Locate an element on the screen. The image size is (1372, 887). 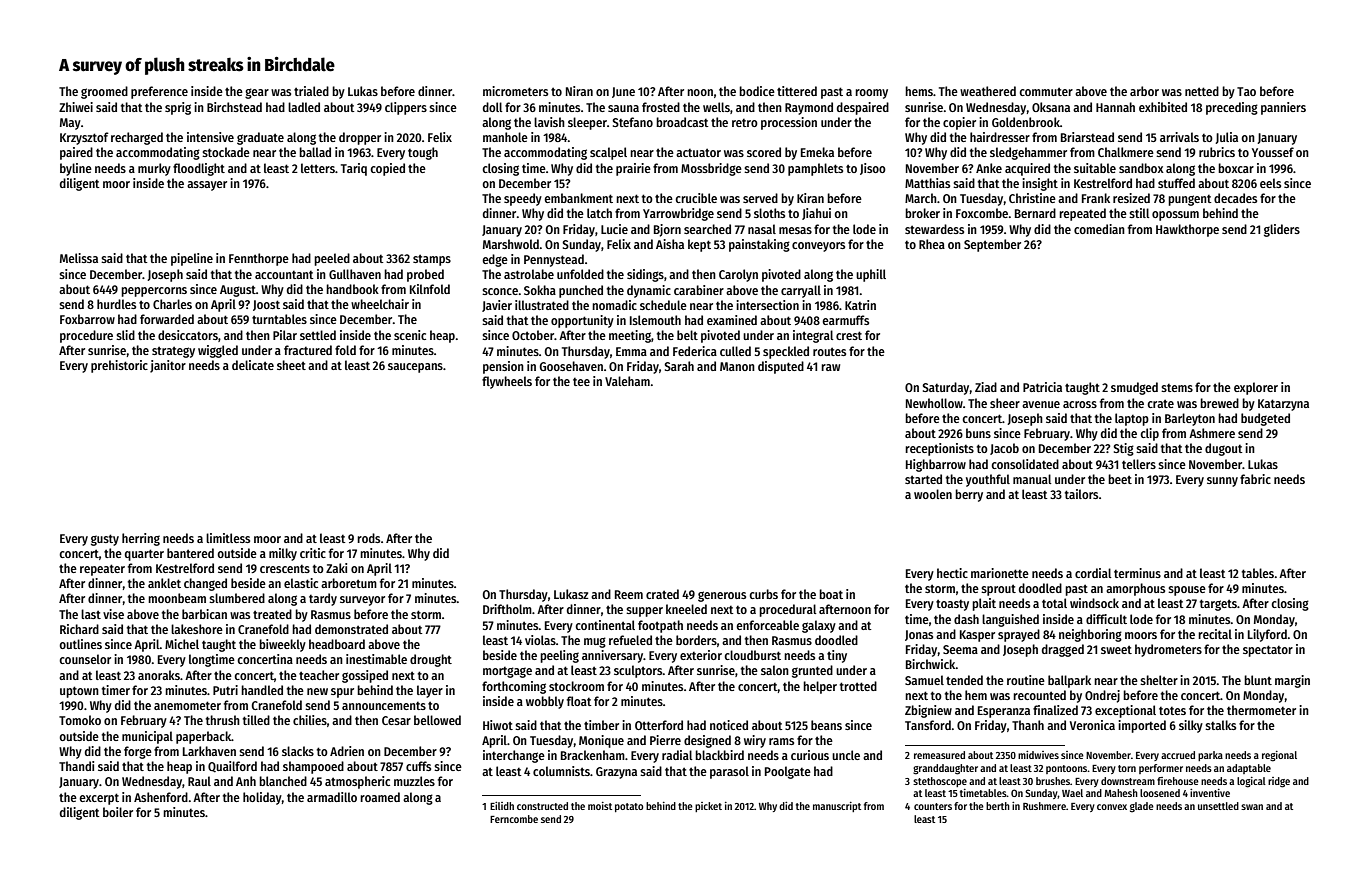
manhole is located at coordinates (505, 137).
